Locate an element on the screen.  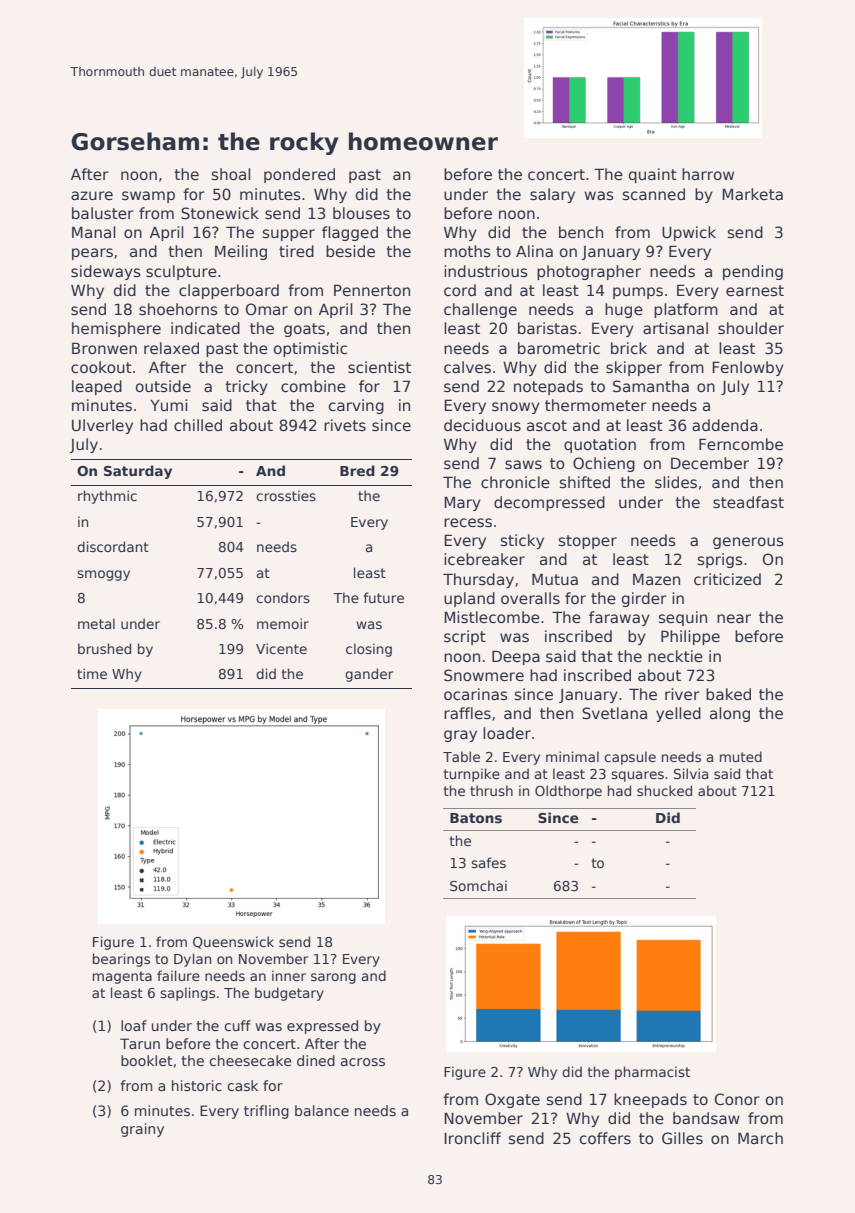
bearings is located at coordinates (121, 960).
